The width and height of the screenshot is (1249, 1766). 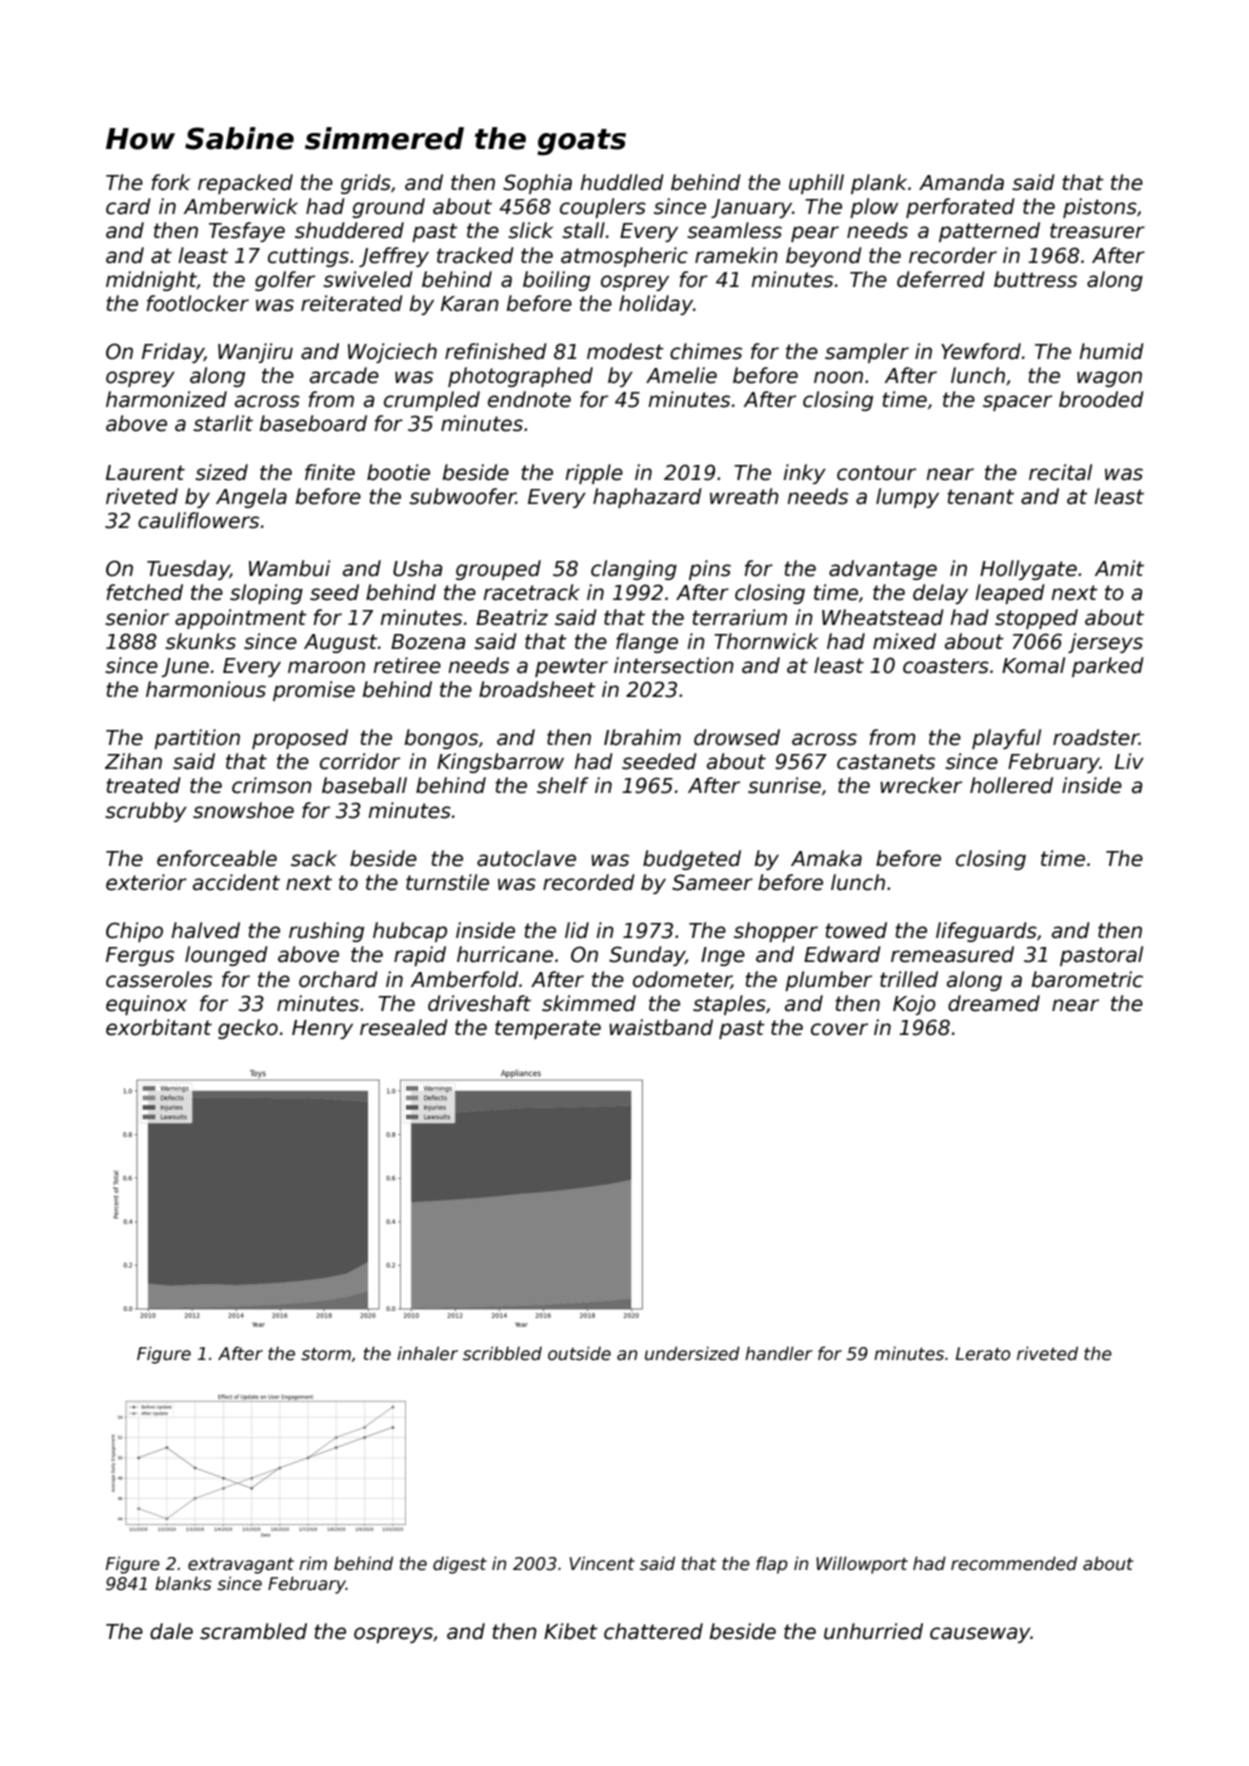 What do you see at coordinates (1087, 979) in the screenshot?
I see `barometric` at bounding box center [1087, 979].
